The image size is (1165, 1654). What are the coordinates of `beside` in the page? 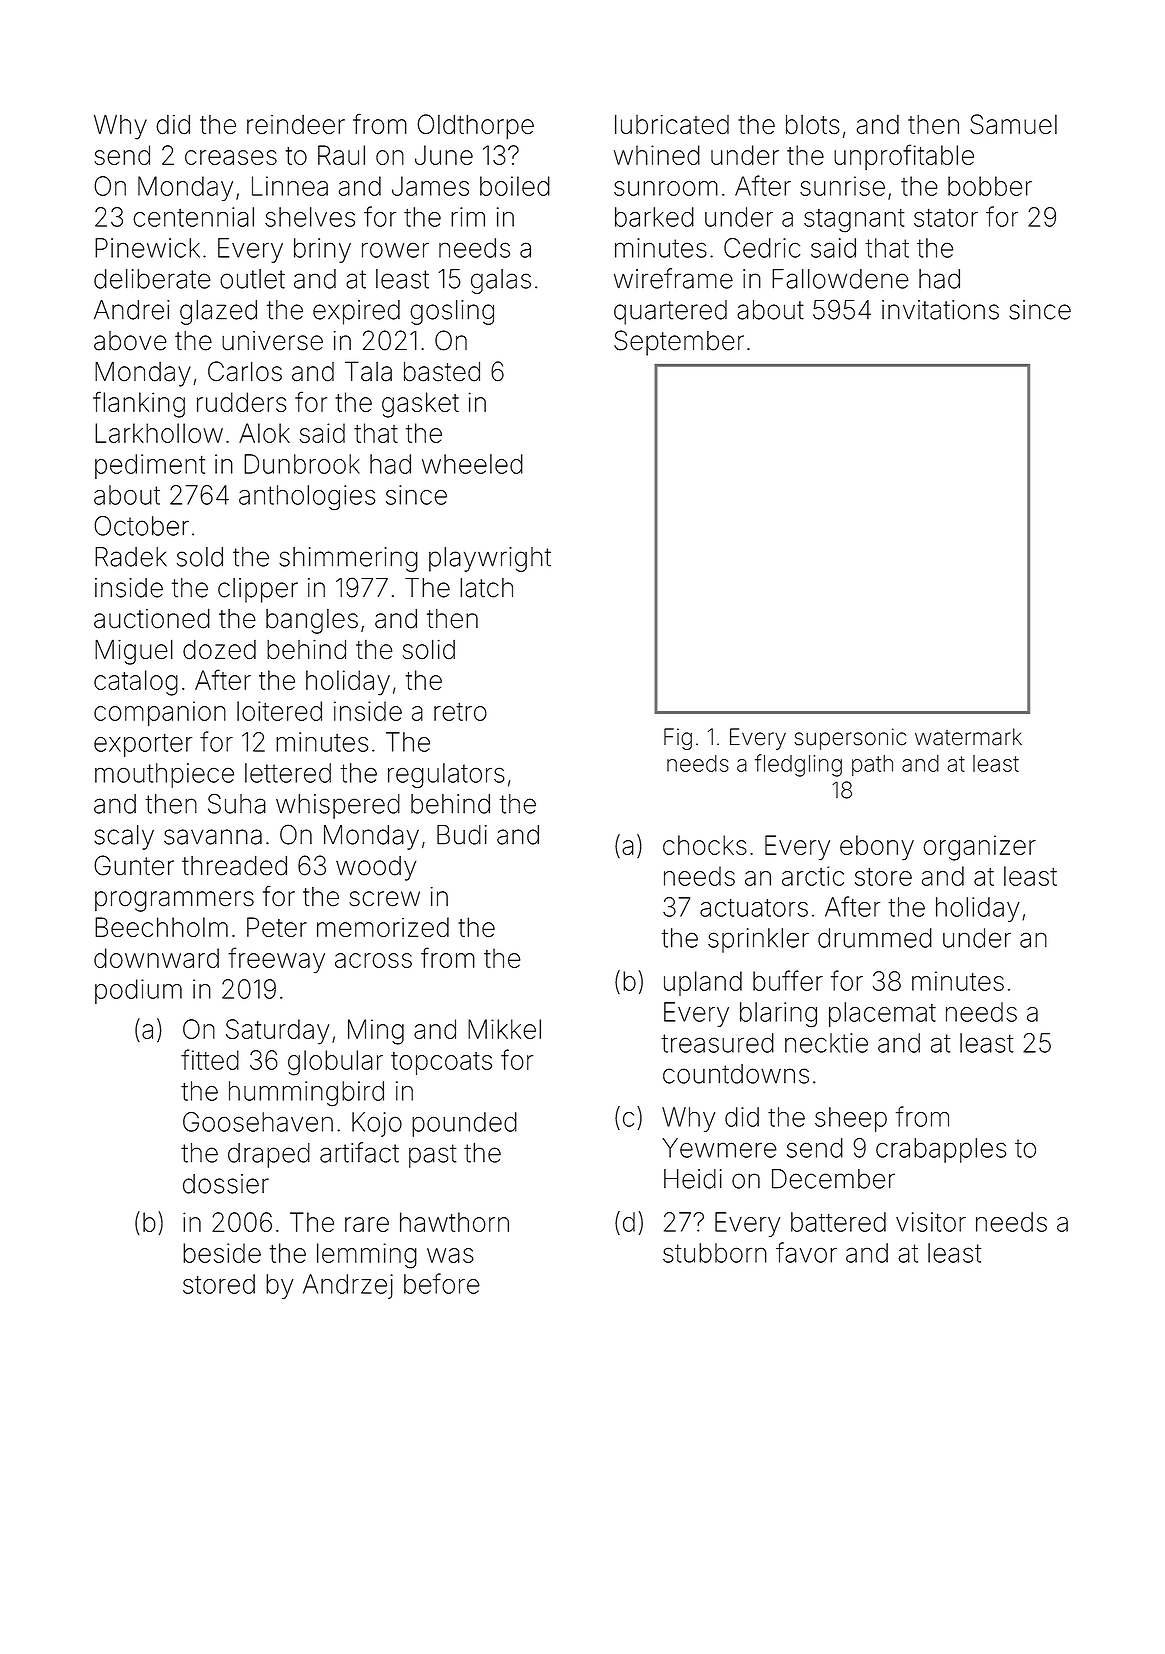 It's located at (222, 1253).
